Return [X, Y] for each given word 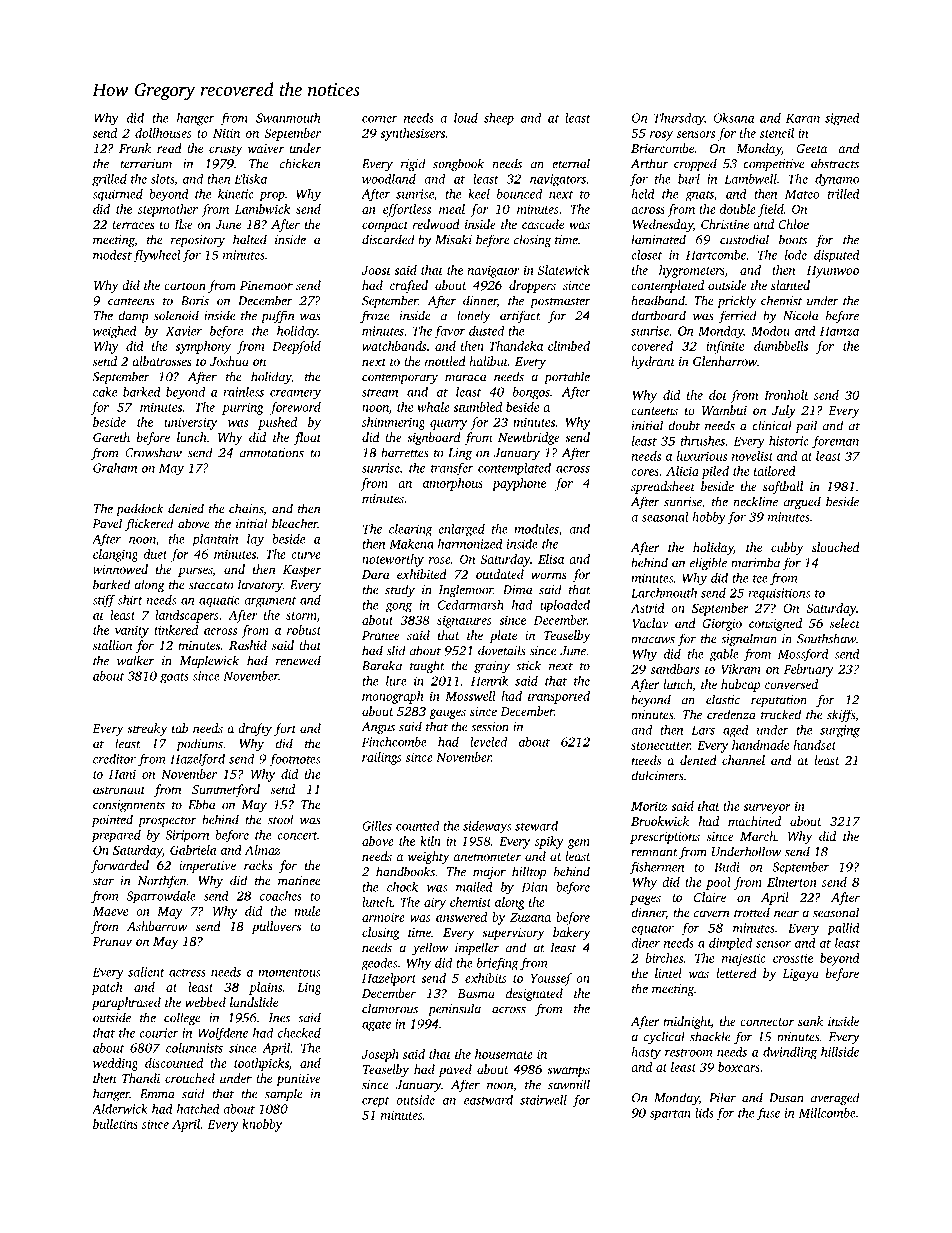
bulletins [115, 1124]
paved [455, 1070]
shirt [130, 600]
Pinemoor [266, 285]
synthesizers [412, 134]
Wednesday [662, 225]
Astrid [647, 608]
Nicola [801, 315]
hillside [840, 1052]
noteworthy [393, 560]
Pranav [112, 941]
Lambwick [262, 209]
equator [652, 930]
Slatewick [564, 270]
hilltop [529, 872]
